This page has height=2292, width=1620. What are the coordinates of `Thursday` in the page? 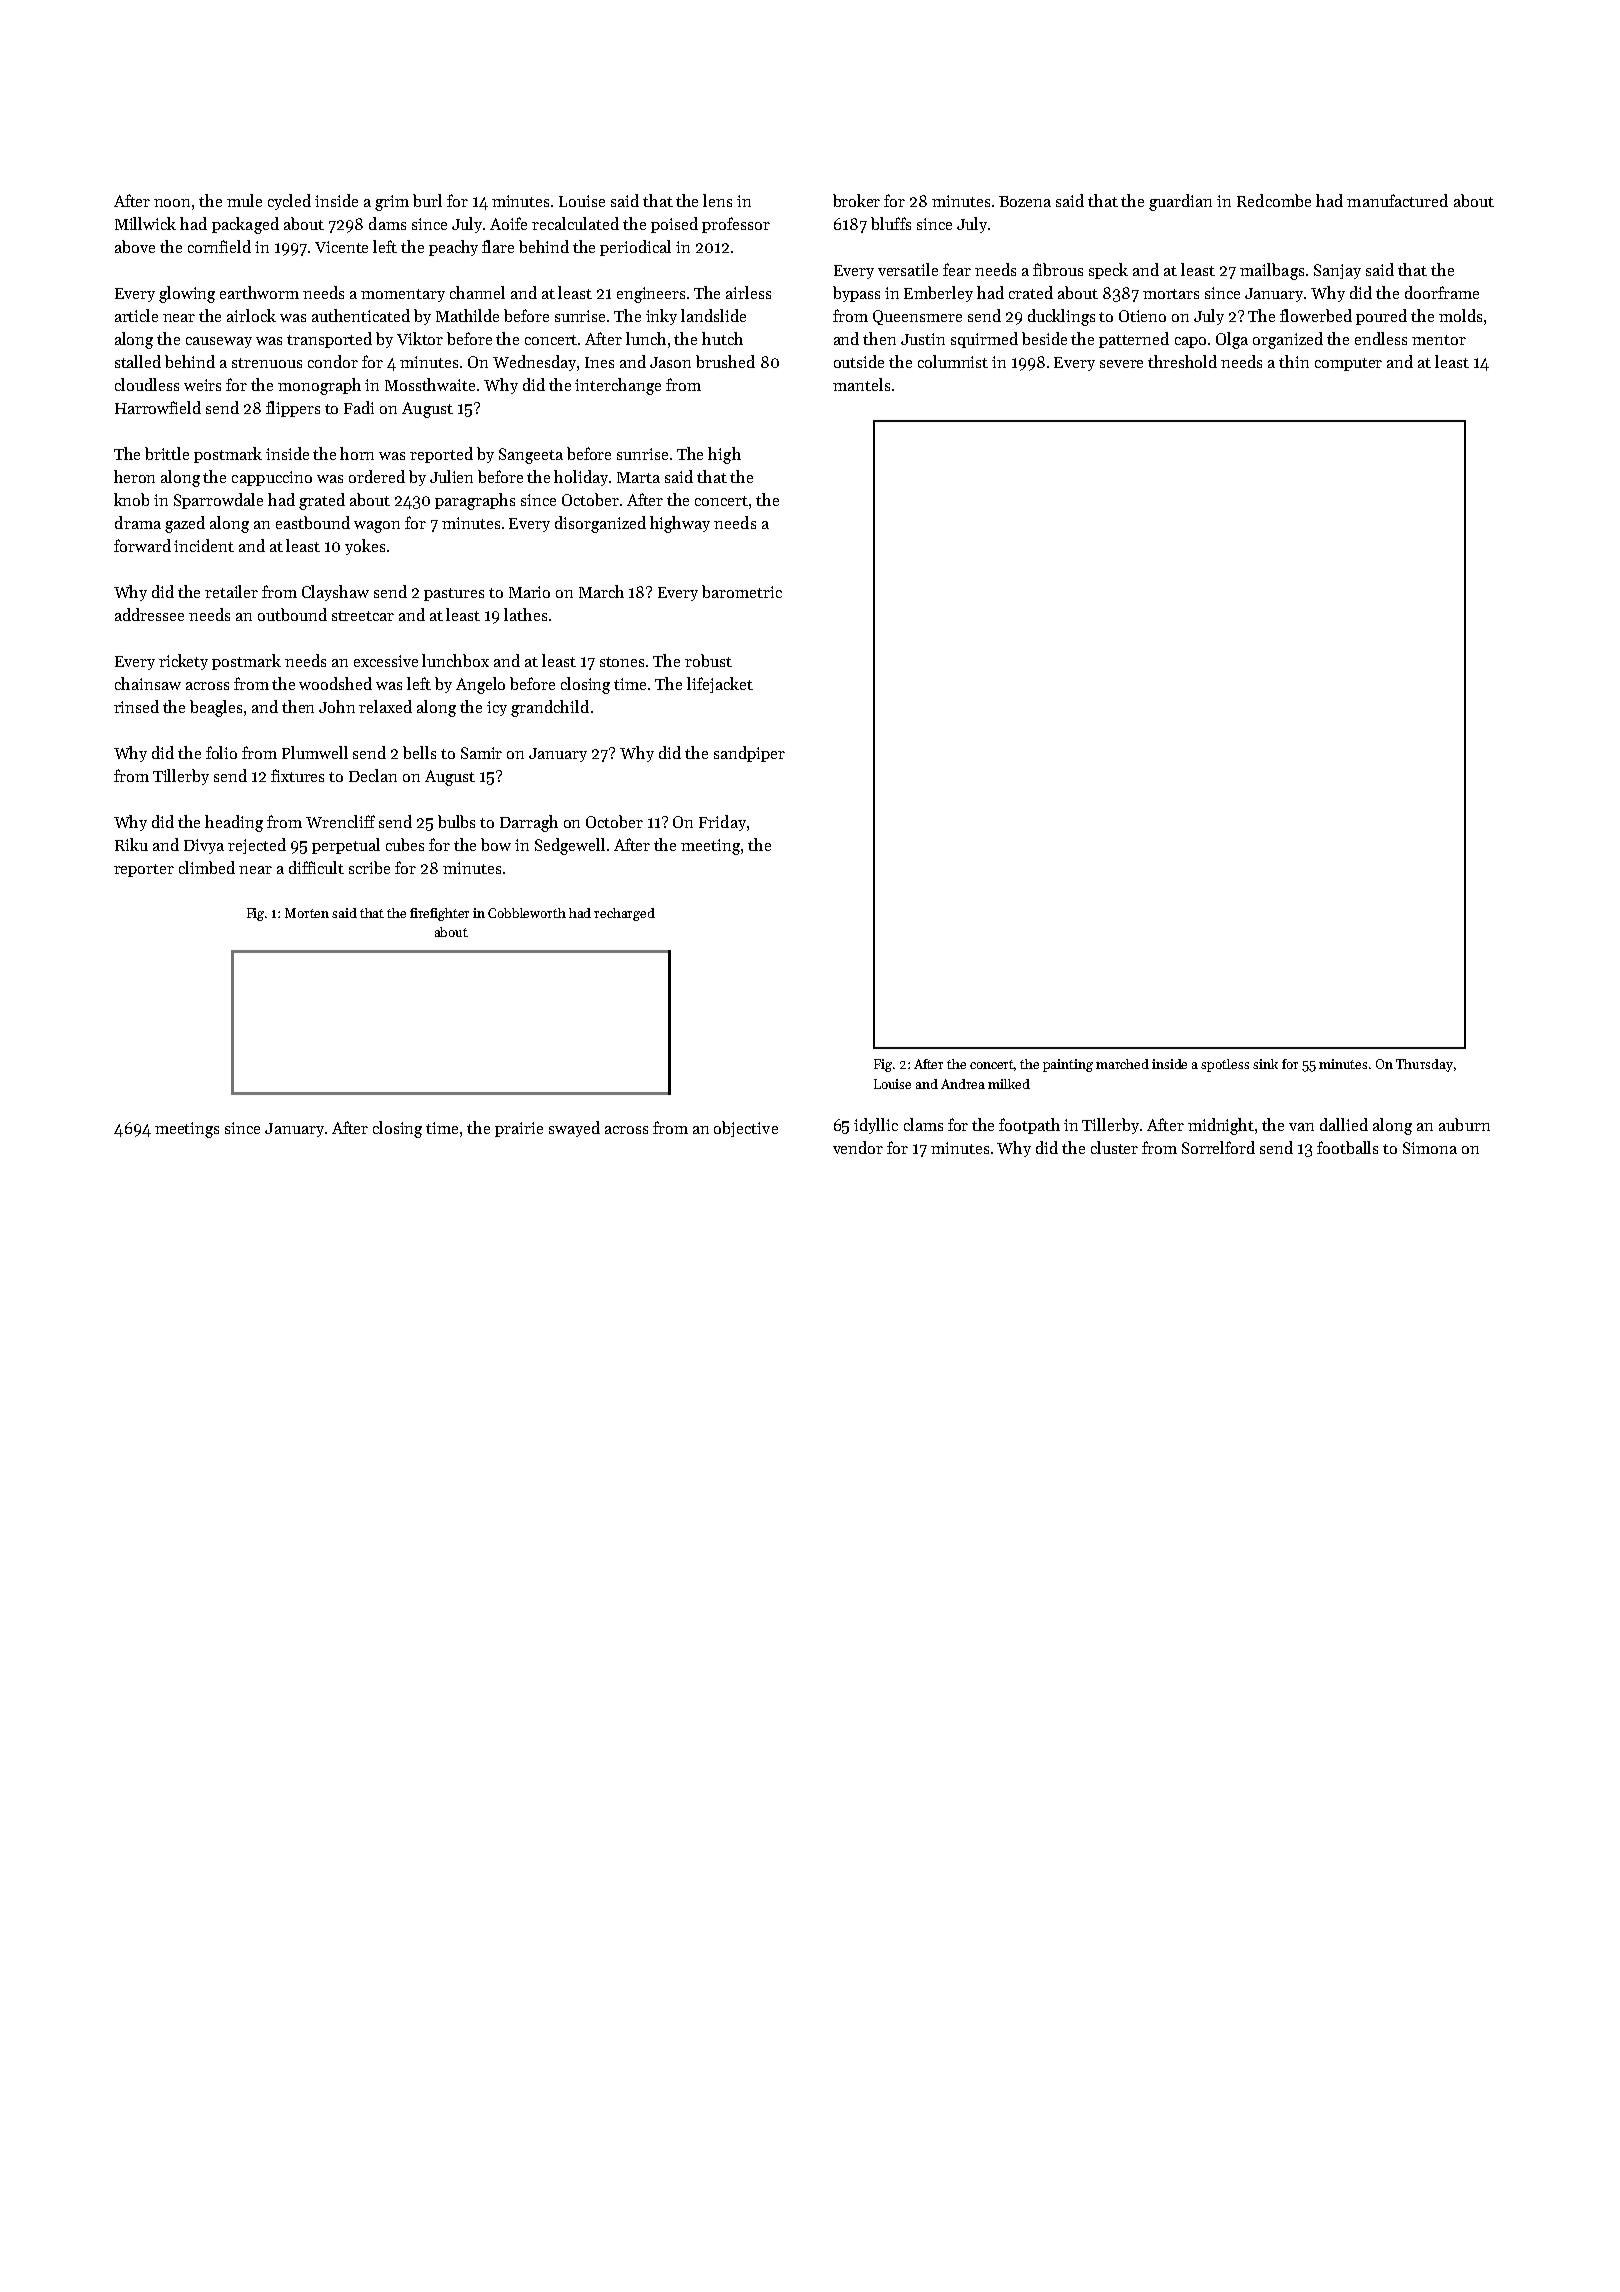 It's located at (1424, 1065).
